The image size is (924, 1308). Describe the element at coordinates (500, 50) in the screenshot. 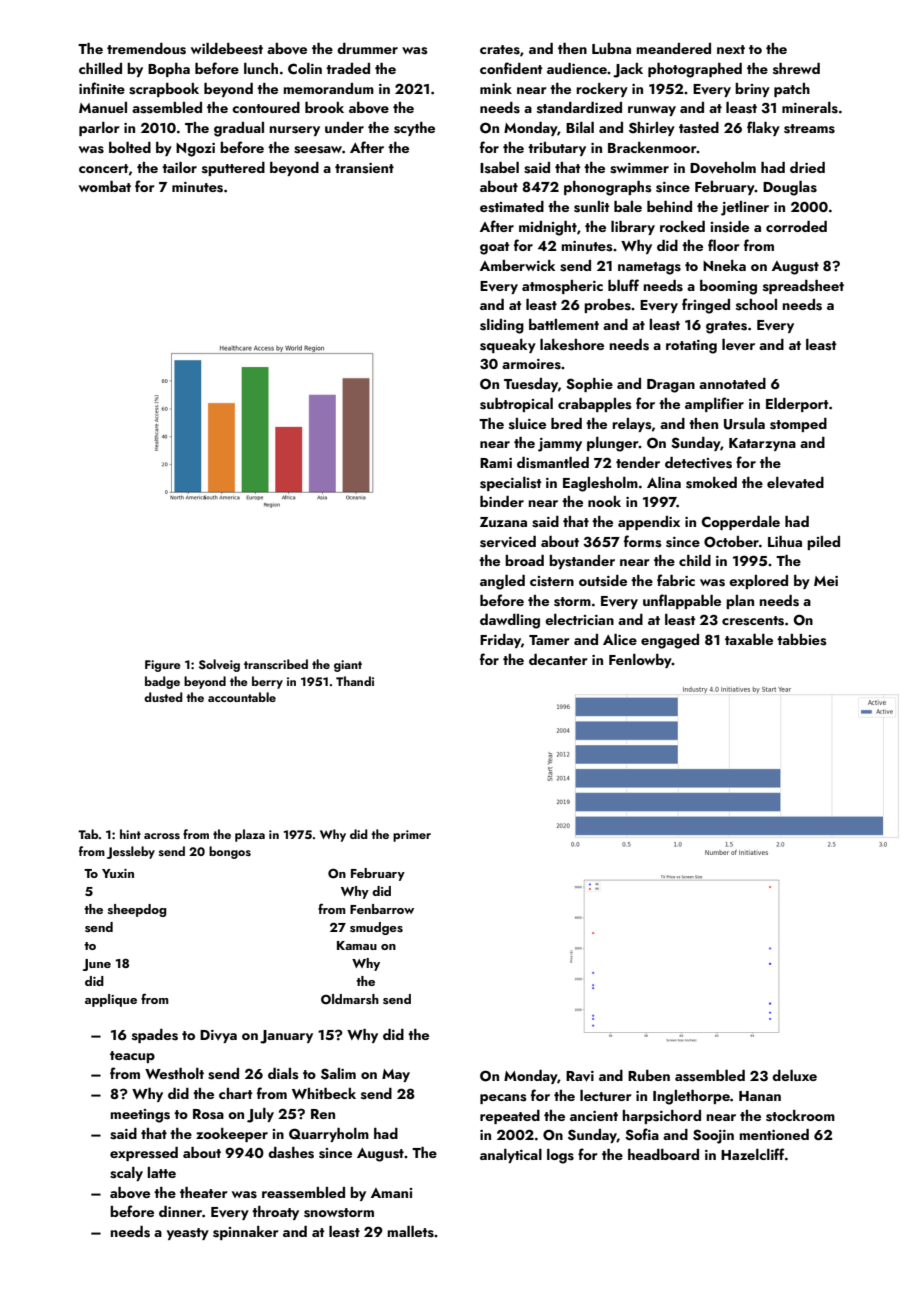

I see `crates` at that location.
